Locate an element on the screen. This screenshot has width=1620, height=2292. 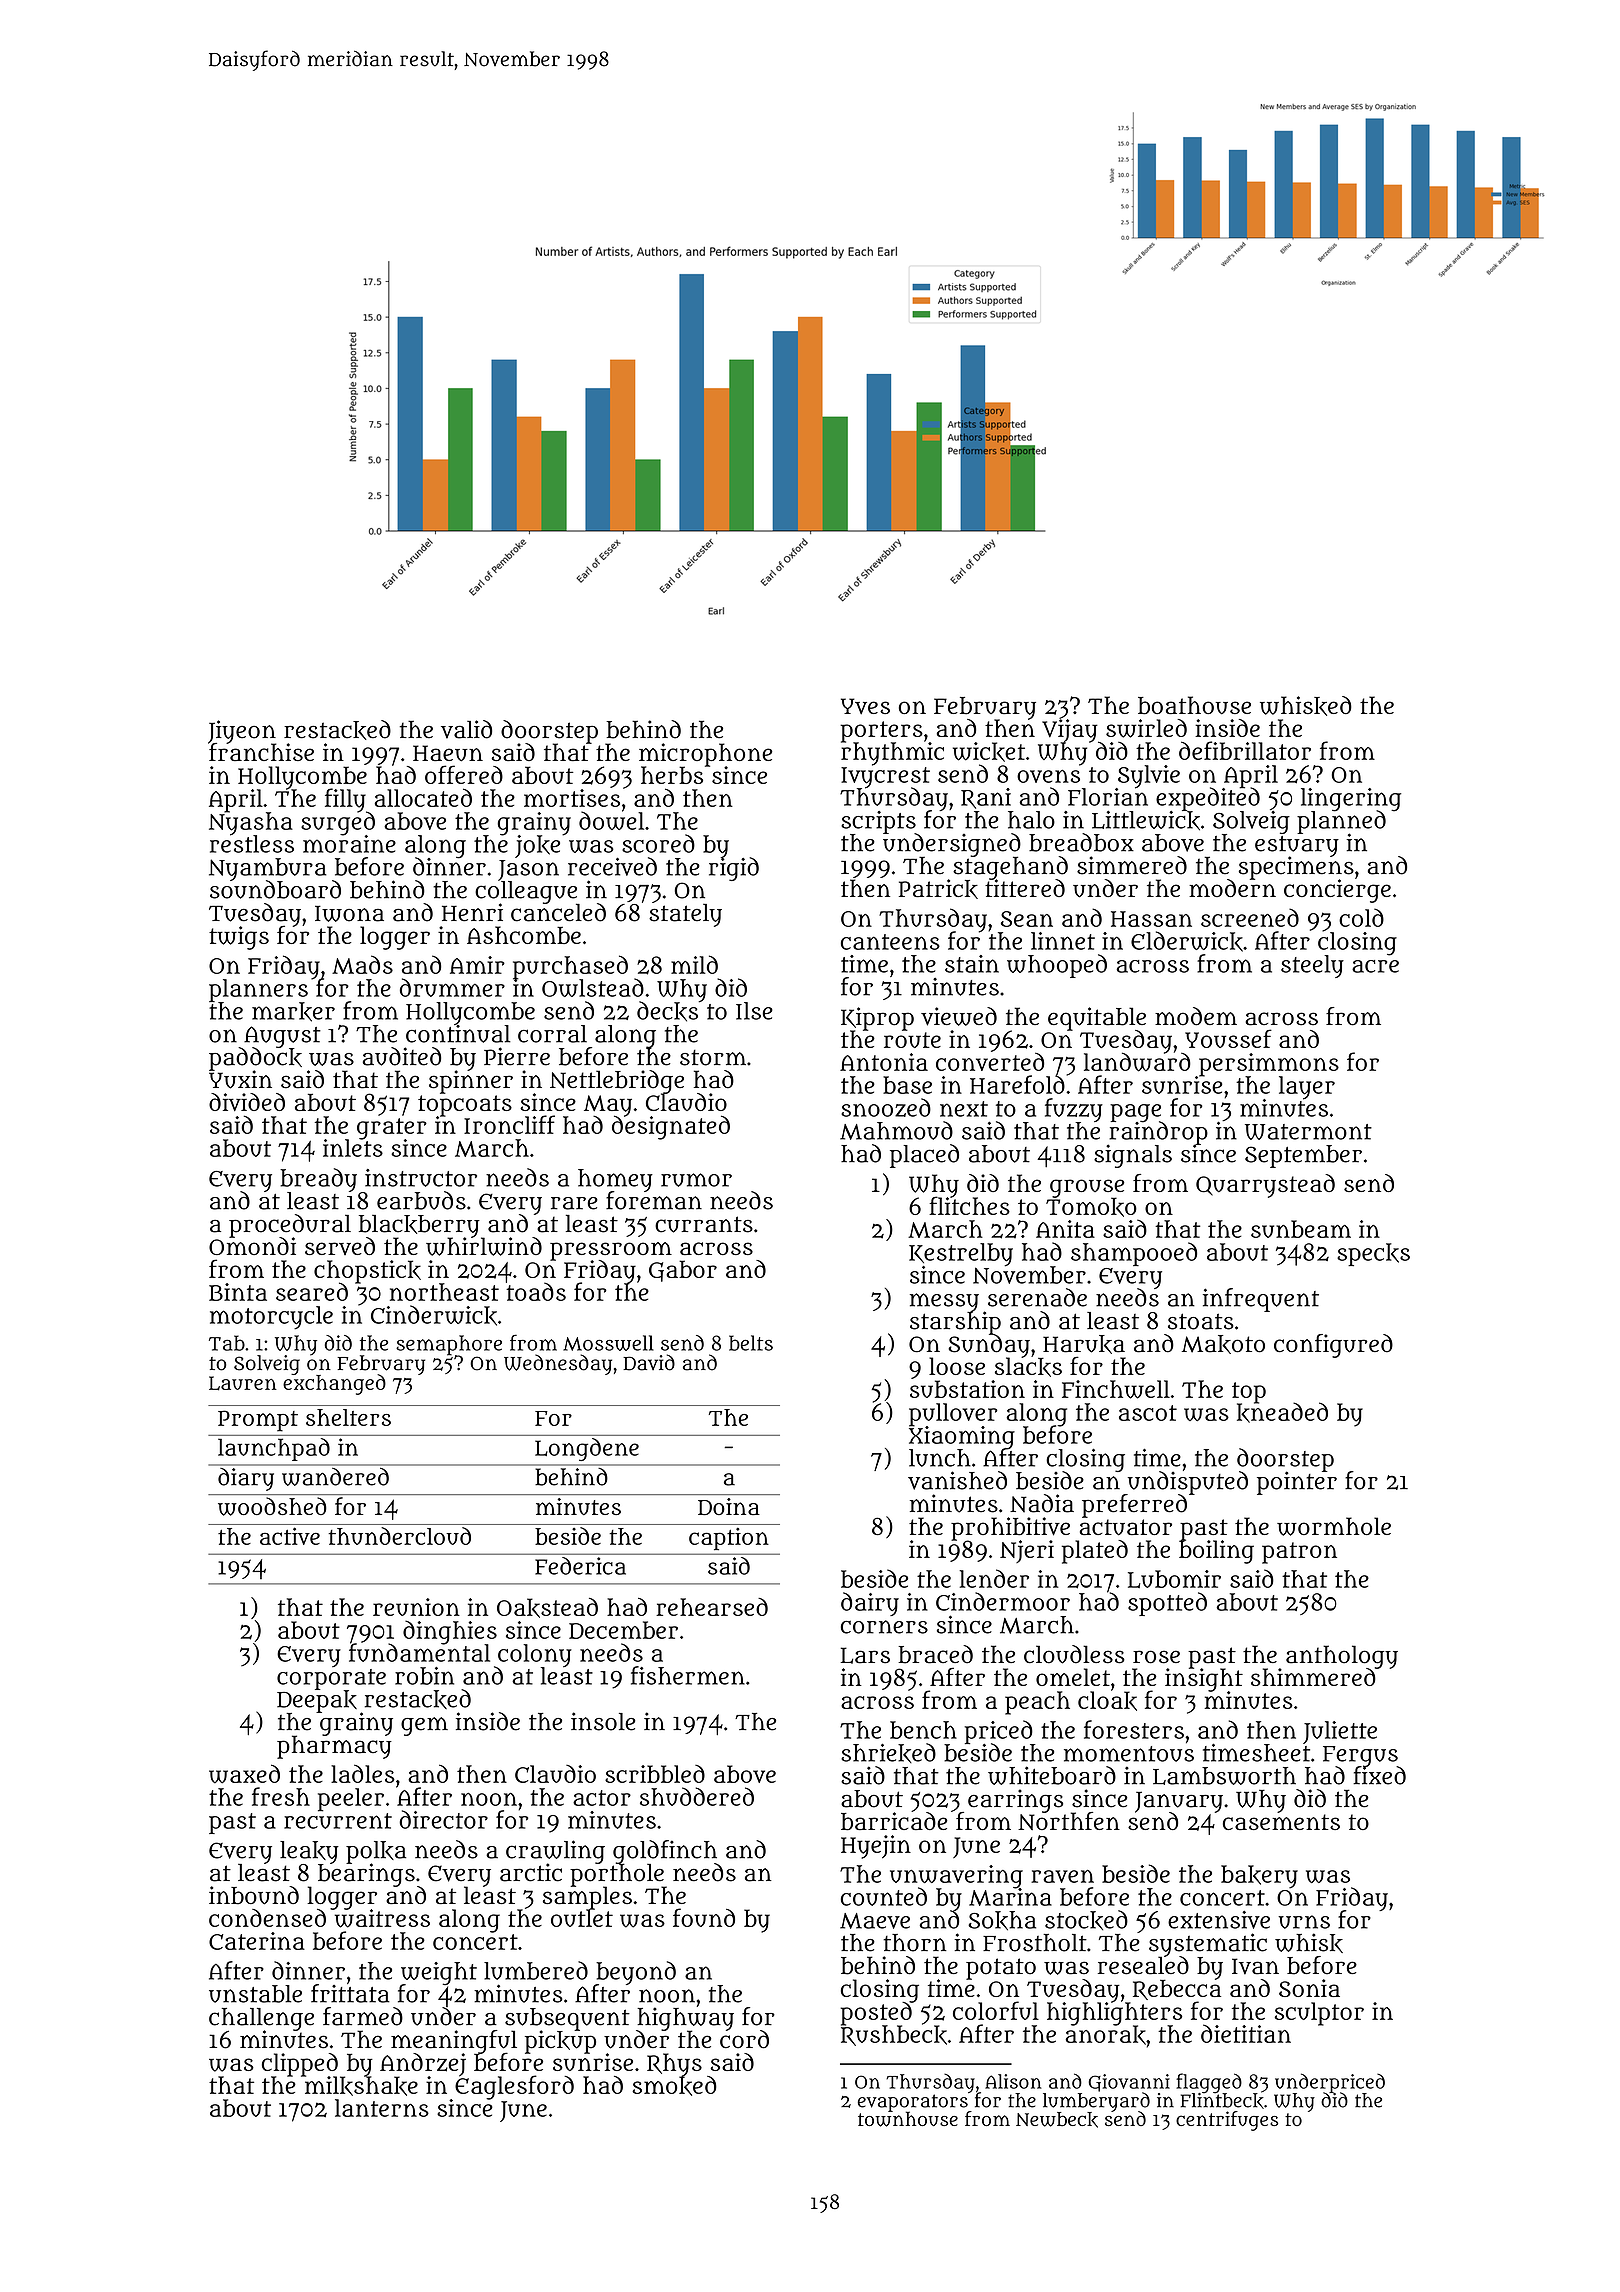
highway is located at coordinates (685, 2018).
